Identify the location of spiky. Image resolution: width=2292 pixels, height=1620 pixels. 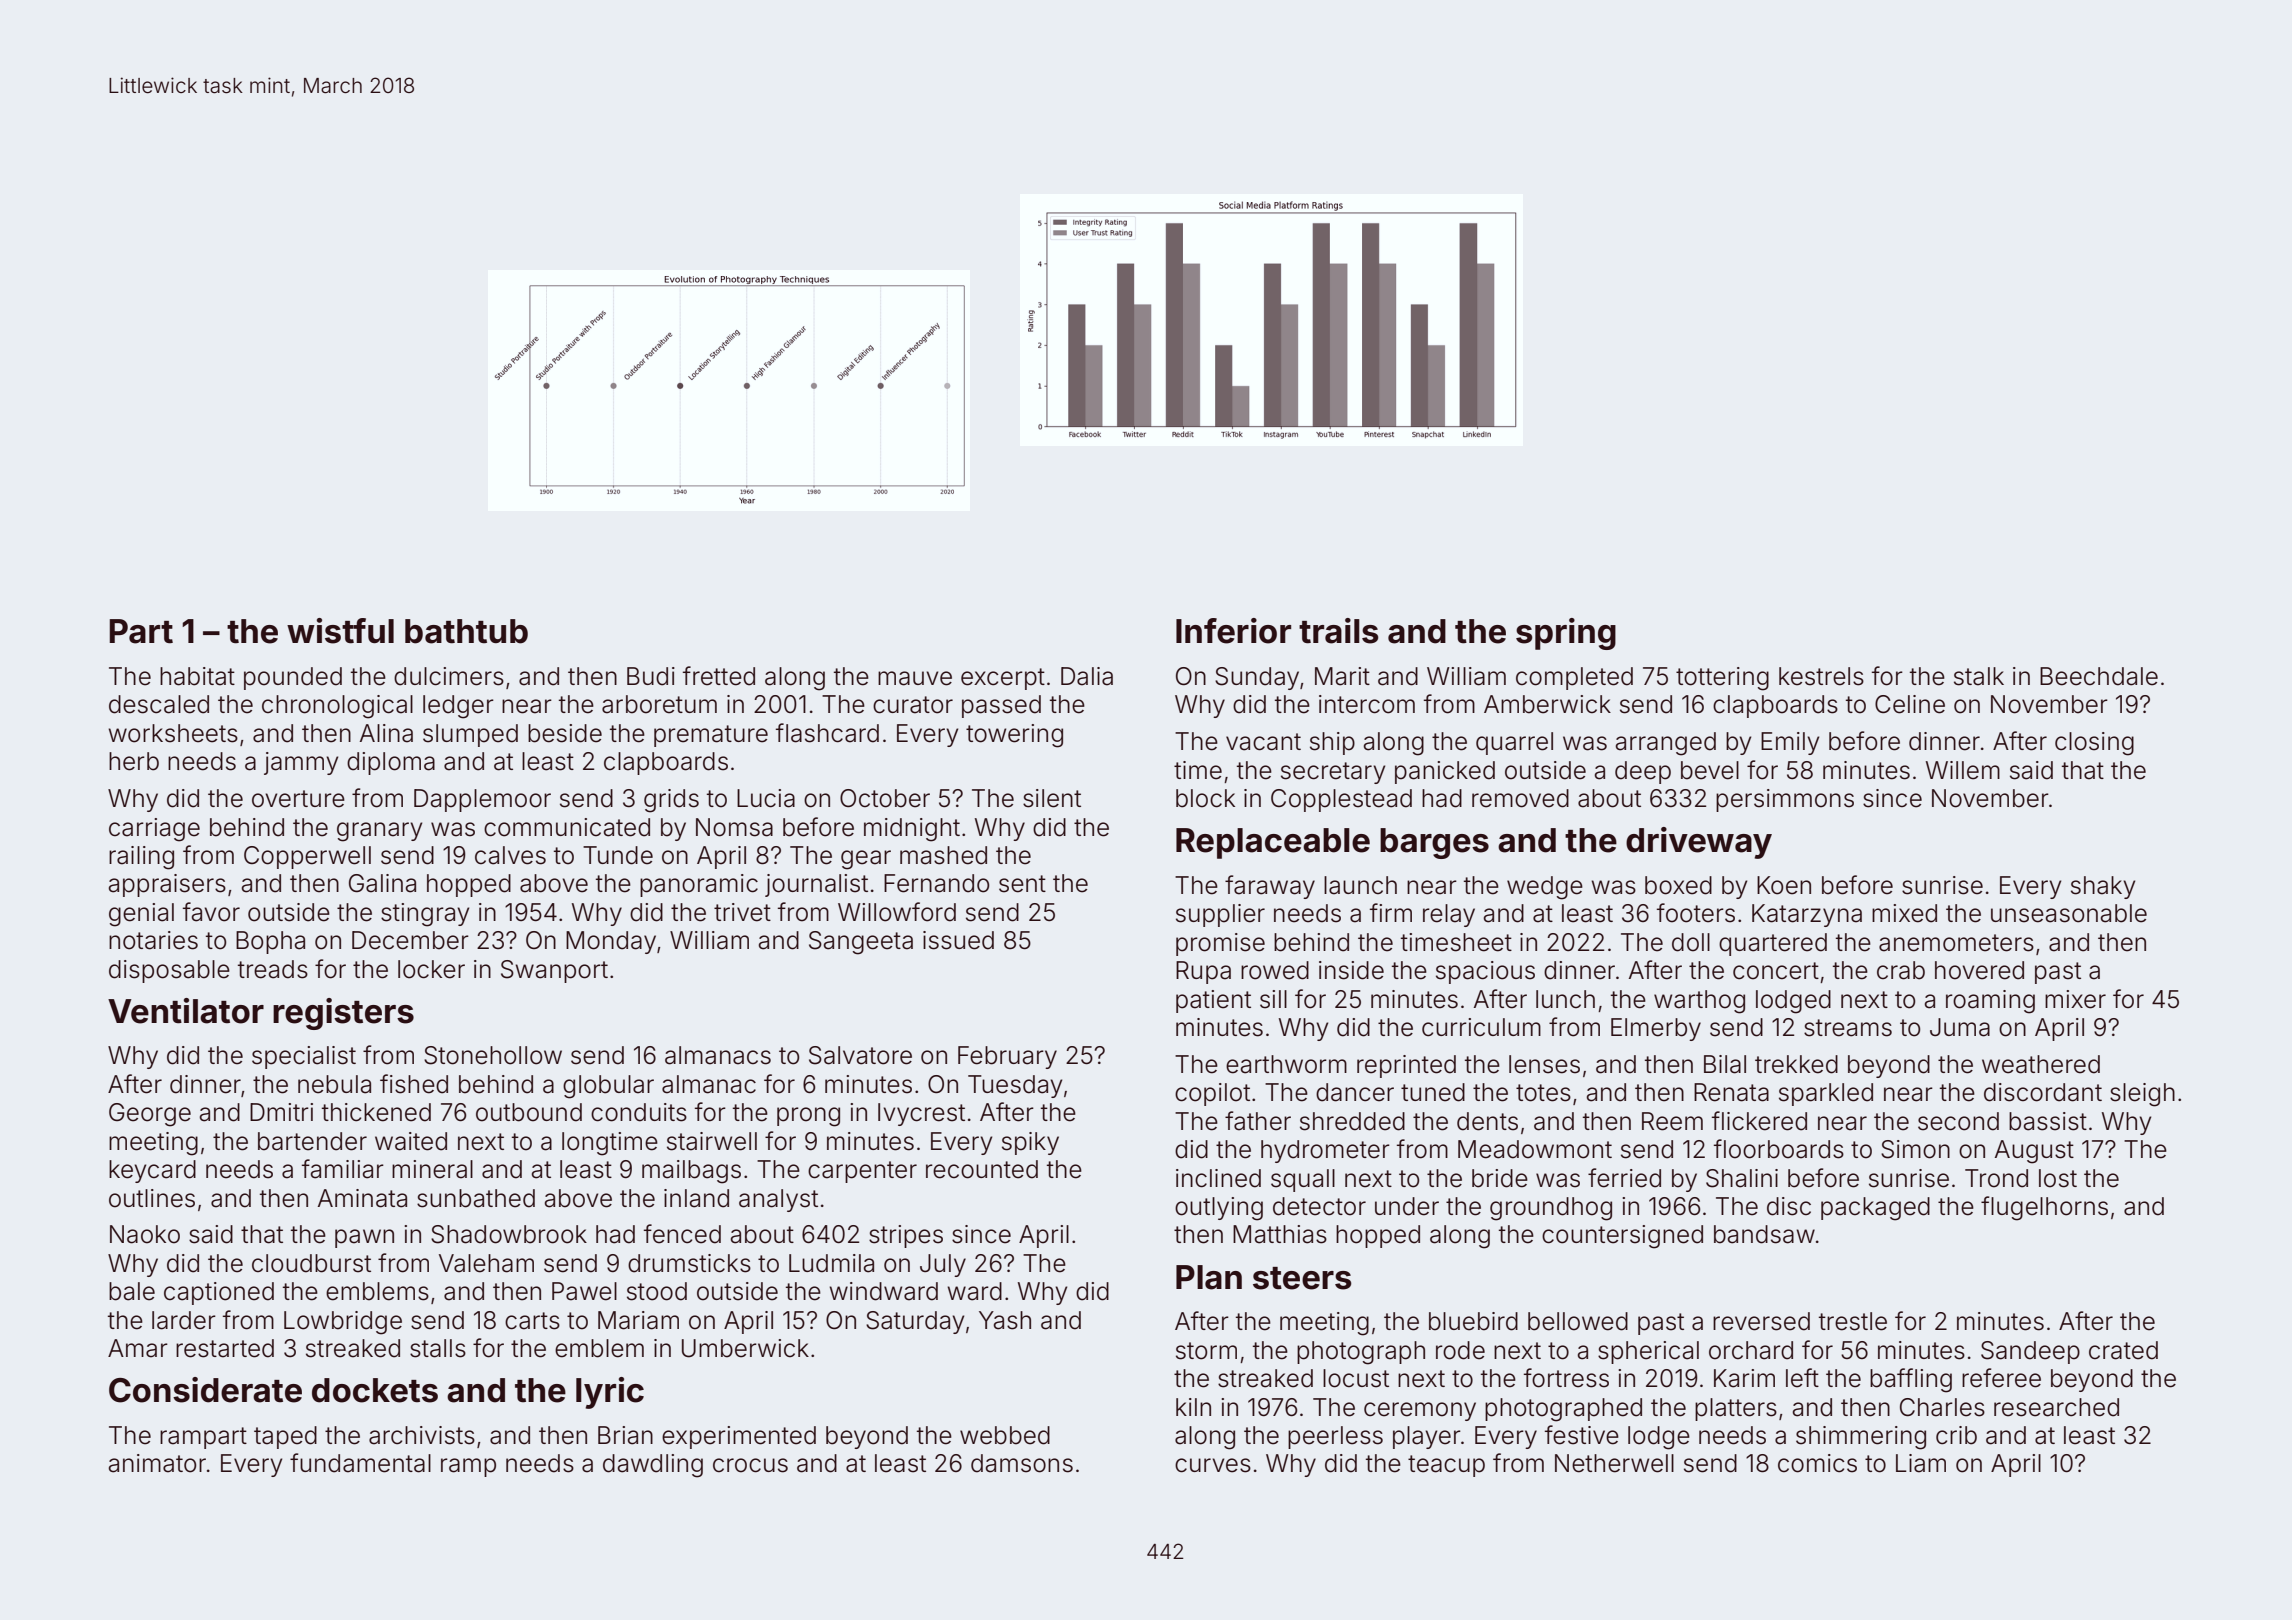
(1030, 1143).
